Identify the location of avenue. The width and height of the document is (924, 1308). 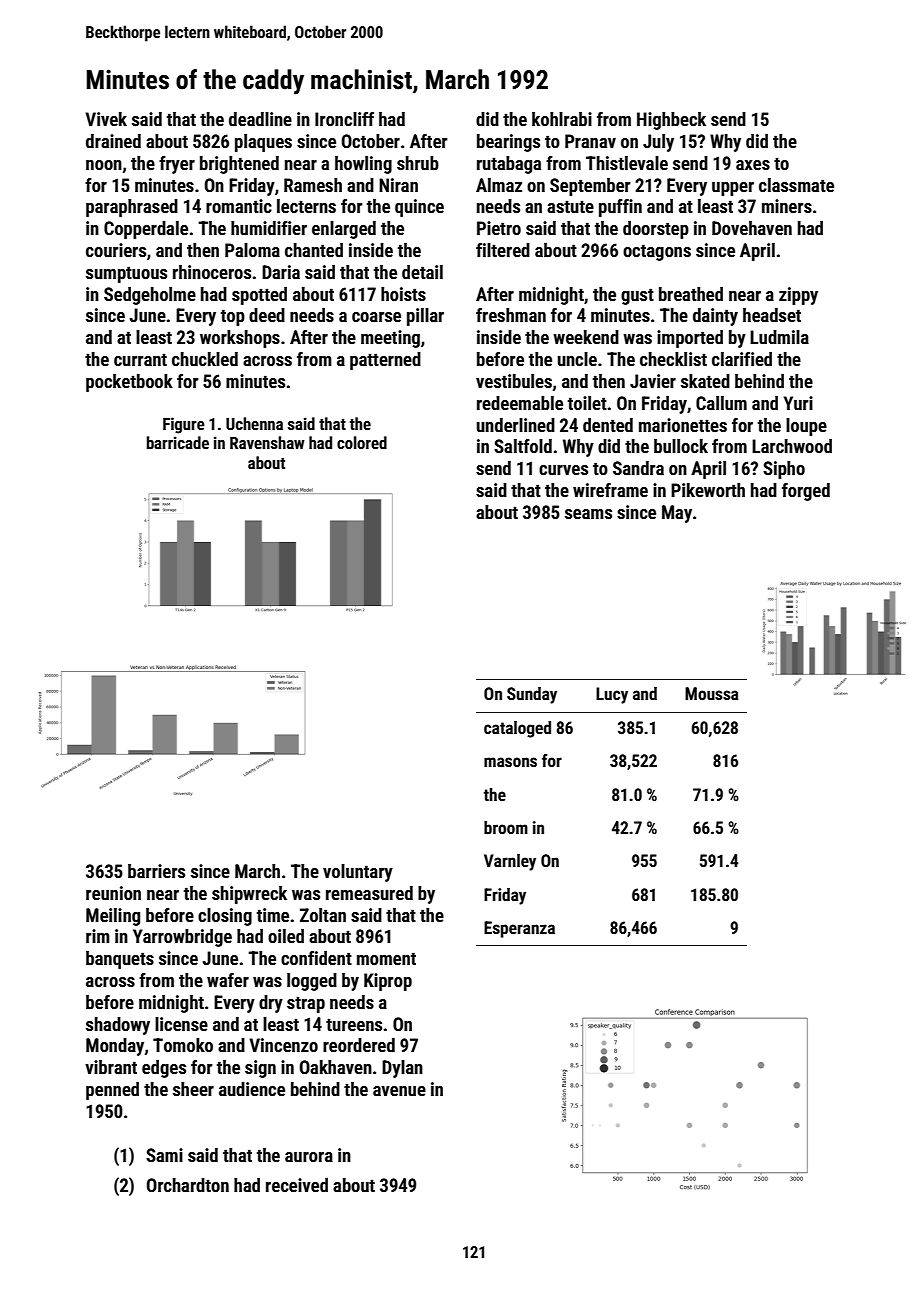
(399, 1091).
